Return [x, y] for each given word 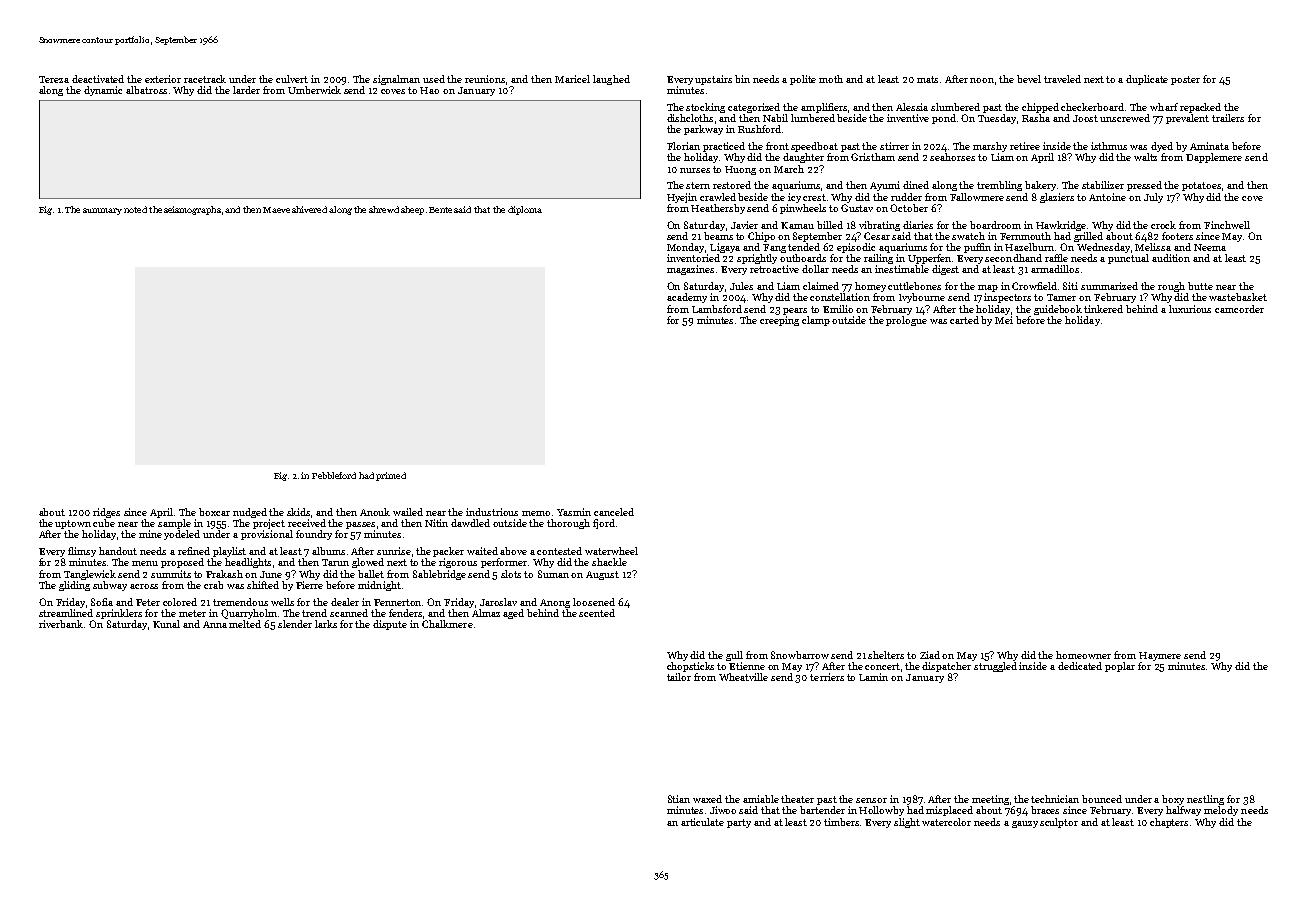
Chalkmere [447, 624]
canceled [614, 512]
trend [314, 613]
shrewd [384, 209]
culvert [292, 79]
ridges [106, 513]
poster [1185, 80]
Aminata [1209, 146]
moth [831, 79]
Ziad [930, 655]
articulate [702, 822]
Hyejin [682, 198]
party [739, 823]
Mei [1004, 320]
